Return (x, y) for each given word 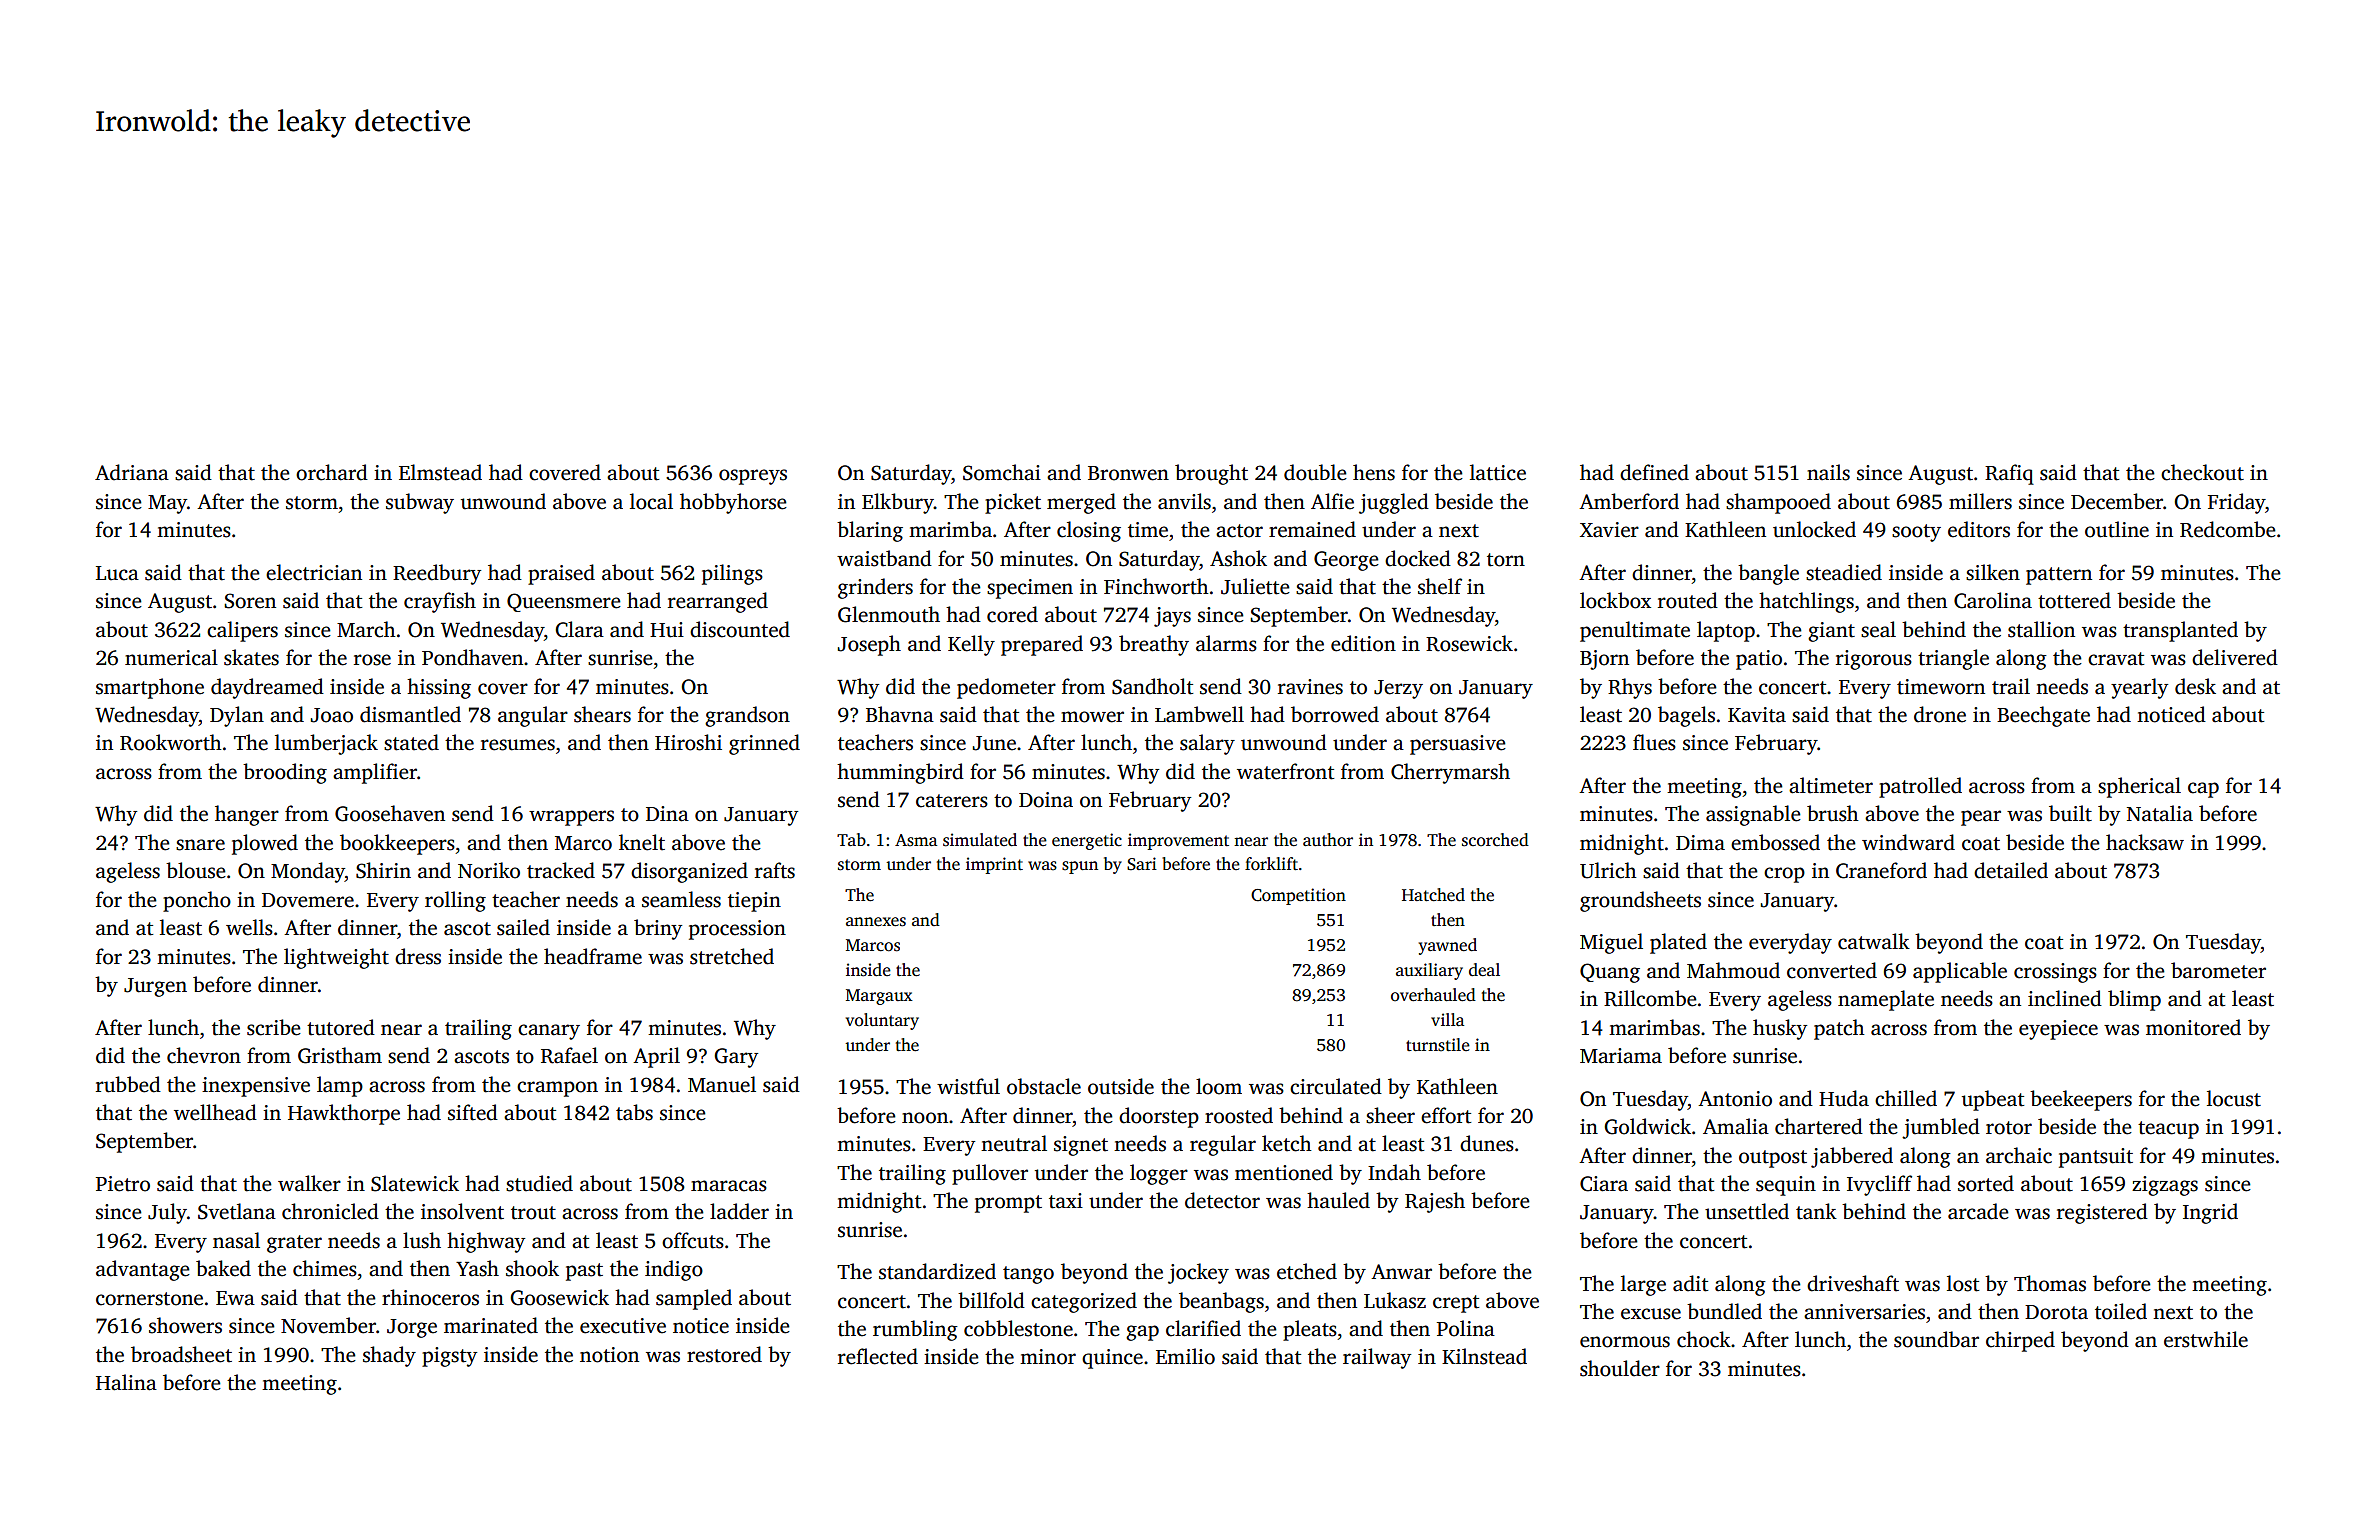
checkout (2202, 472)
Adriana (132, 472)
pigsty (449, 1357)
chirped (2020, 1341)
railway (1377, 1358)
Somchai (1002, 472)
